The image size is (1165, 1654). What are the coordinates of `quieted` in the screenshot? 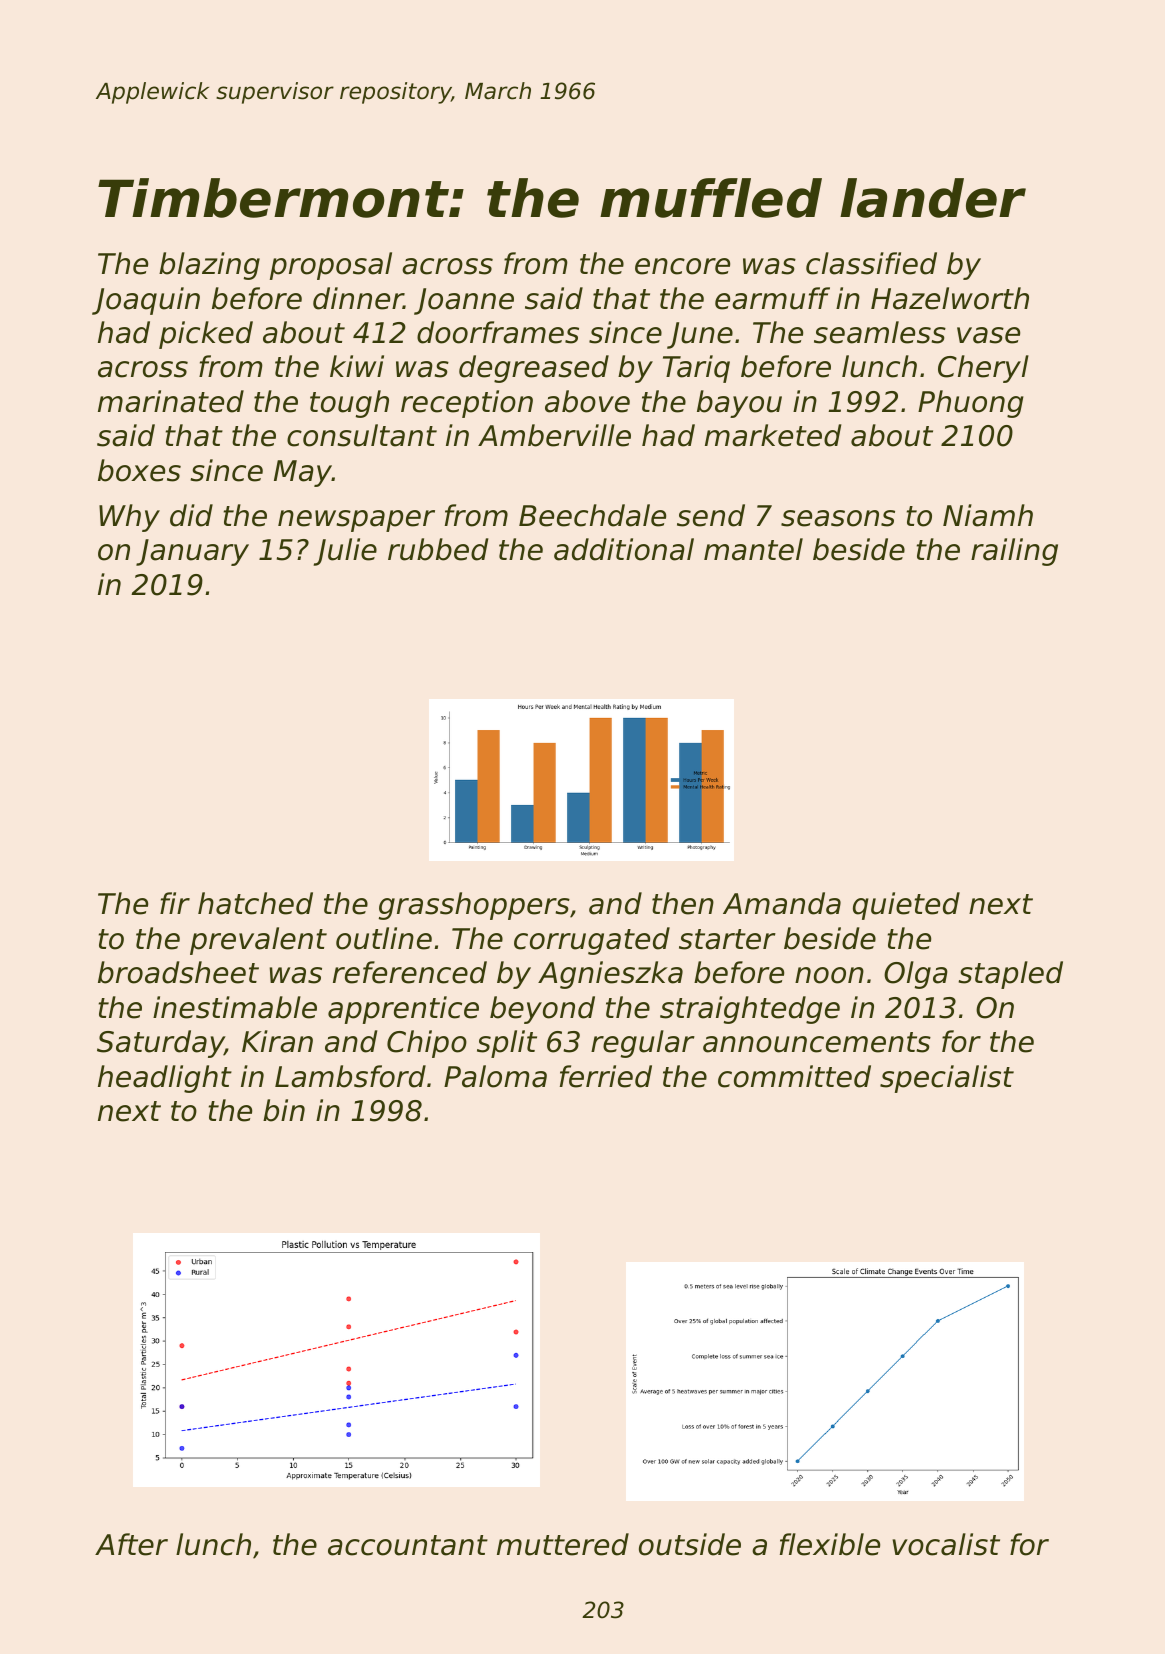 It's located at (906, 906).
